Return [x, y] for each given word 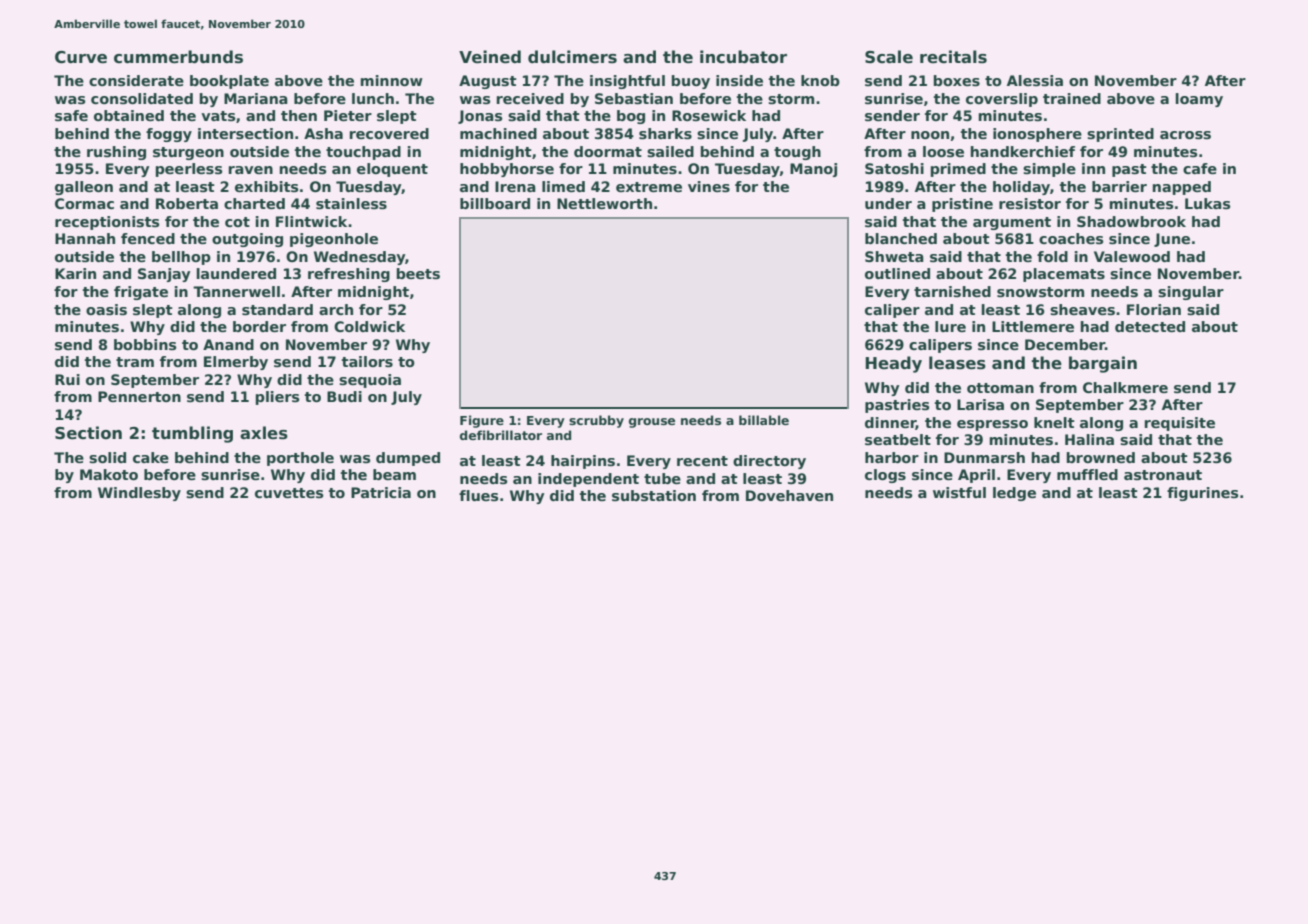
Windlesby [139, 494]
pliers [277, 398]
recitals [953, 57]
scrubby [596, 421]
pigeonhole [334, 240]
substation [654, 495]
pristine [962, 205]
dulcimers [572, 57]
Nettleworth [604, 203]
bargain [1103, 364]
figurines [1202, 494]
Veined [490, 57]
